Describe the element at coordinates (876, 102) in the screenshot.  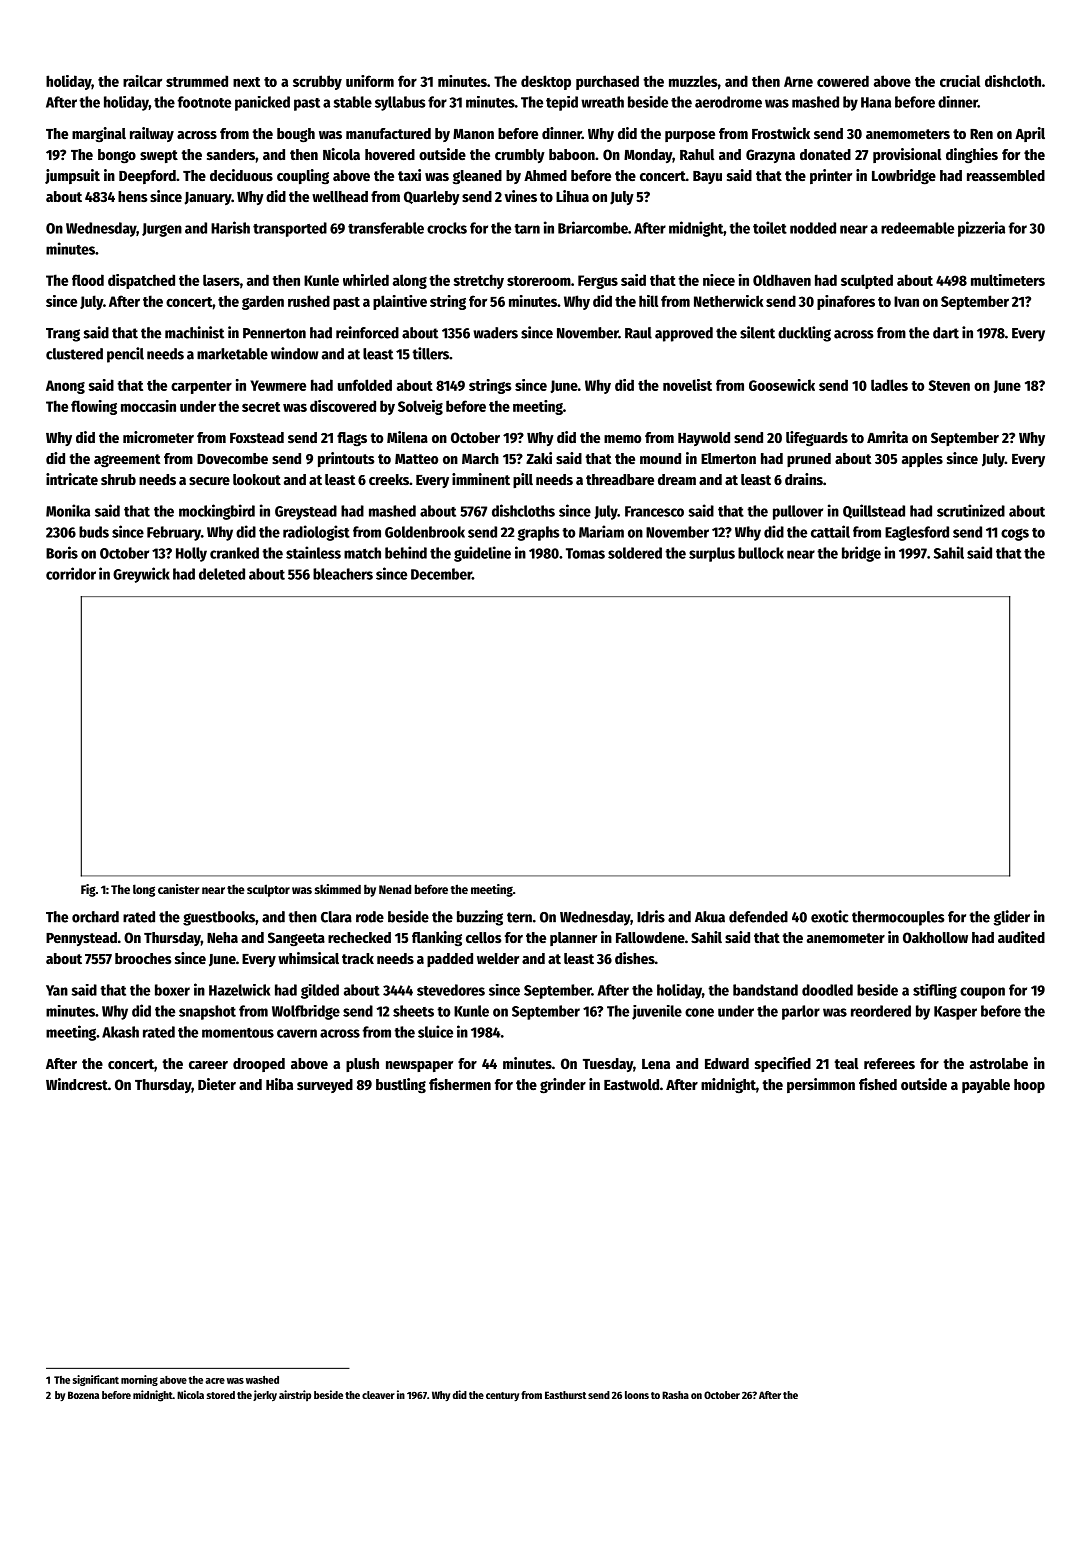
I see `Hana` at that location.
